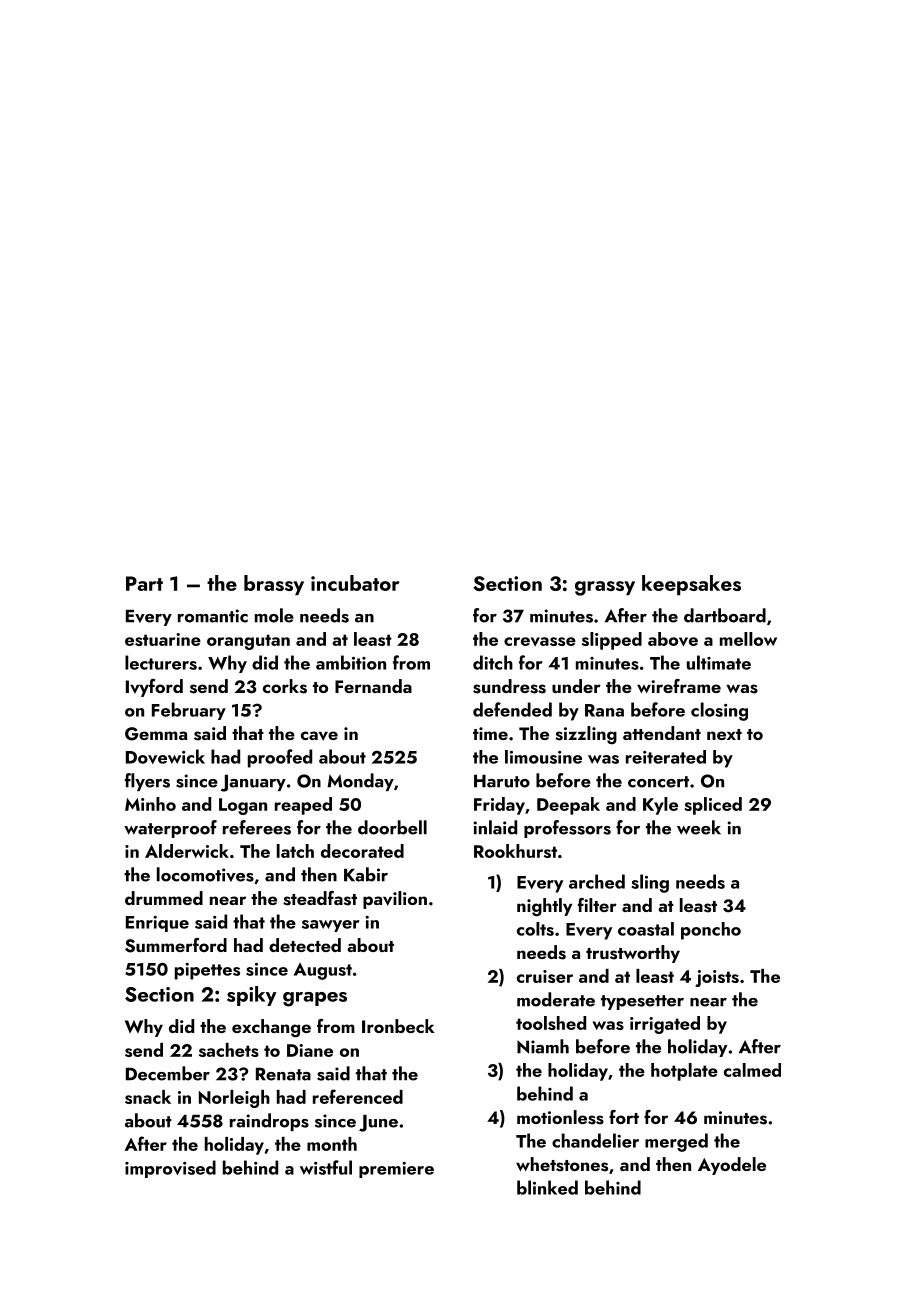 Image resolution: width=908 pixels, height=1316 pixels. Describe the element at coordinates (540, 641) in the document. I see `crevasse` at that location.
